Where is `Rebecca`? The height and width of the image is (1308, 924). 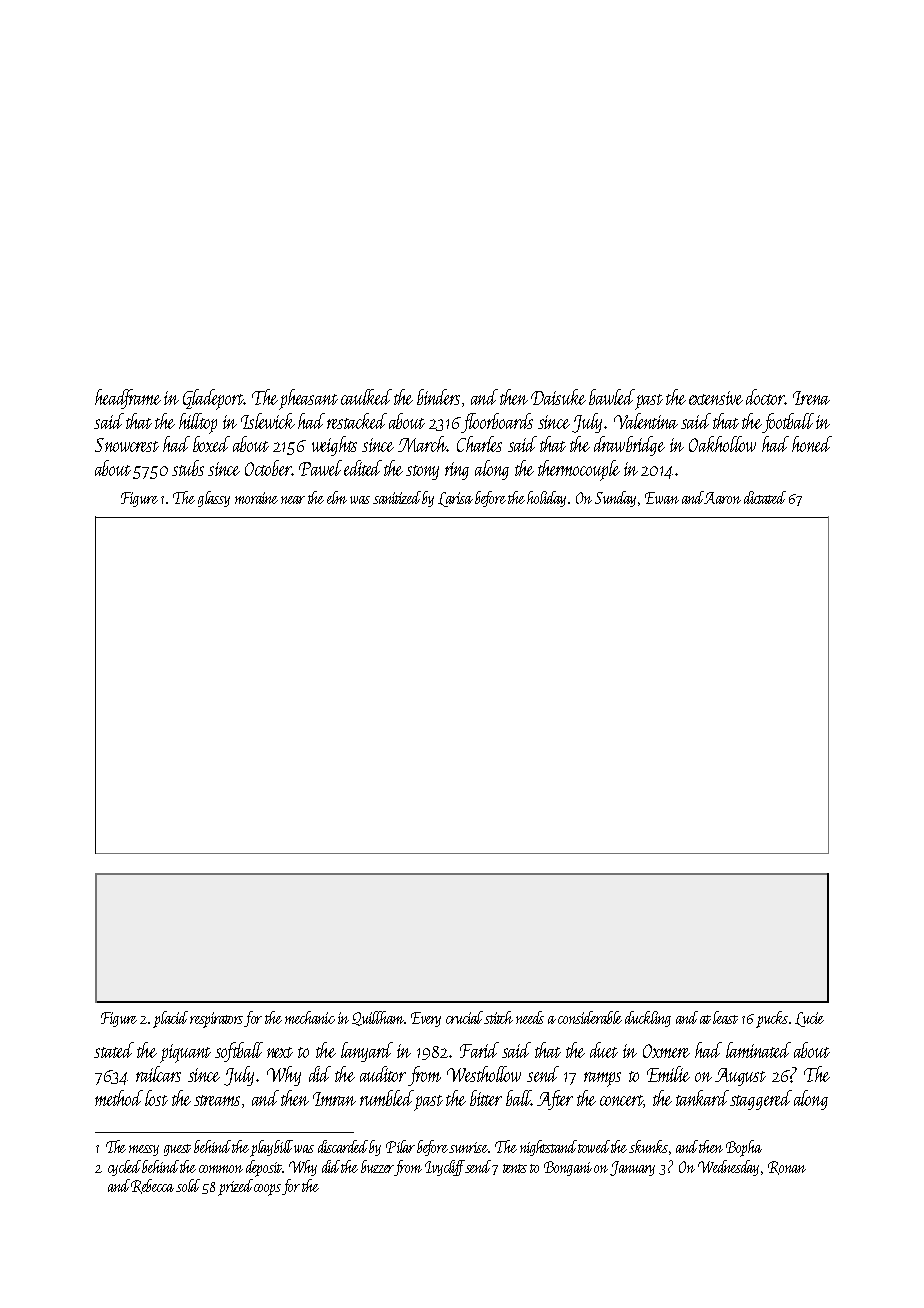 Rebecca is located at coordinates (152, 1186).
